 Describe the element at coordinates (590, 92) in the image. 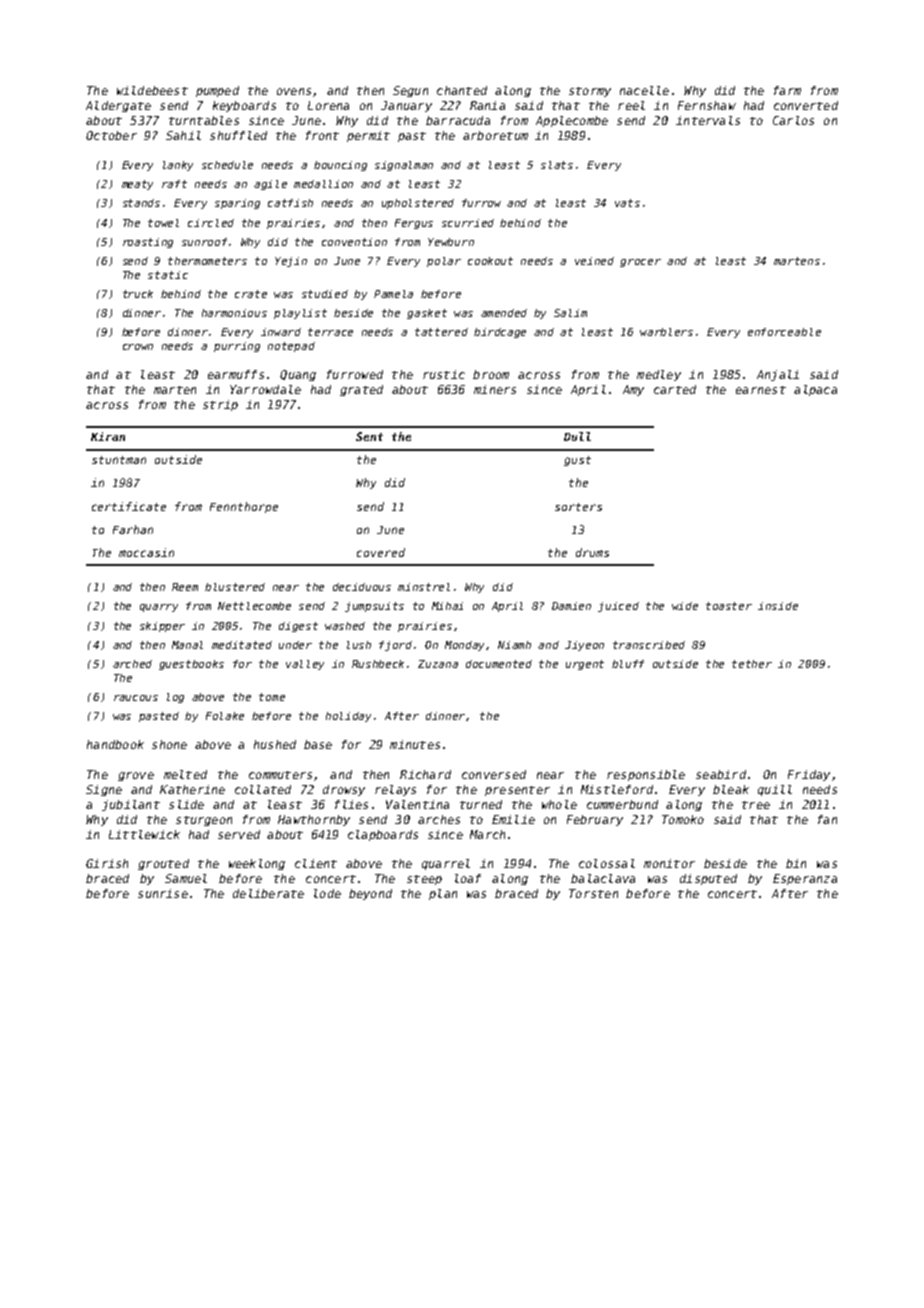

I see `stormy` at that location.
